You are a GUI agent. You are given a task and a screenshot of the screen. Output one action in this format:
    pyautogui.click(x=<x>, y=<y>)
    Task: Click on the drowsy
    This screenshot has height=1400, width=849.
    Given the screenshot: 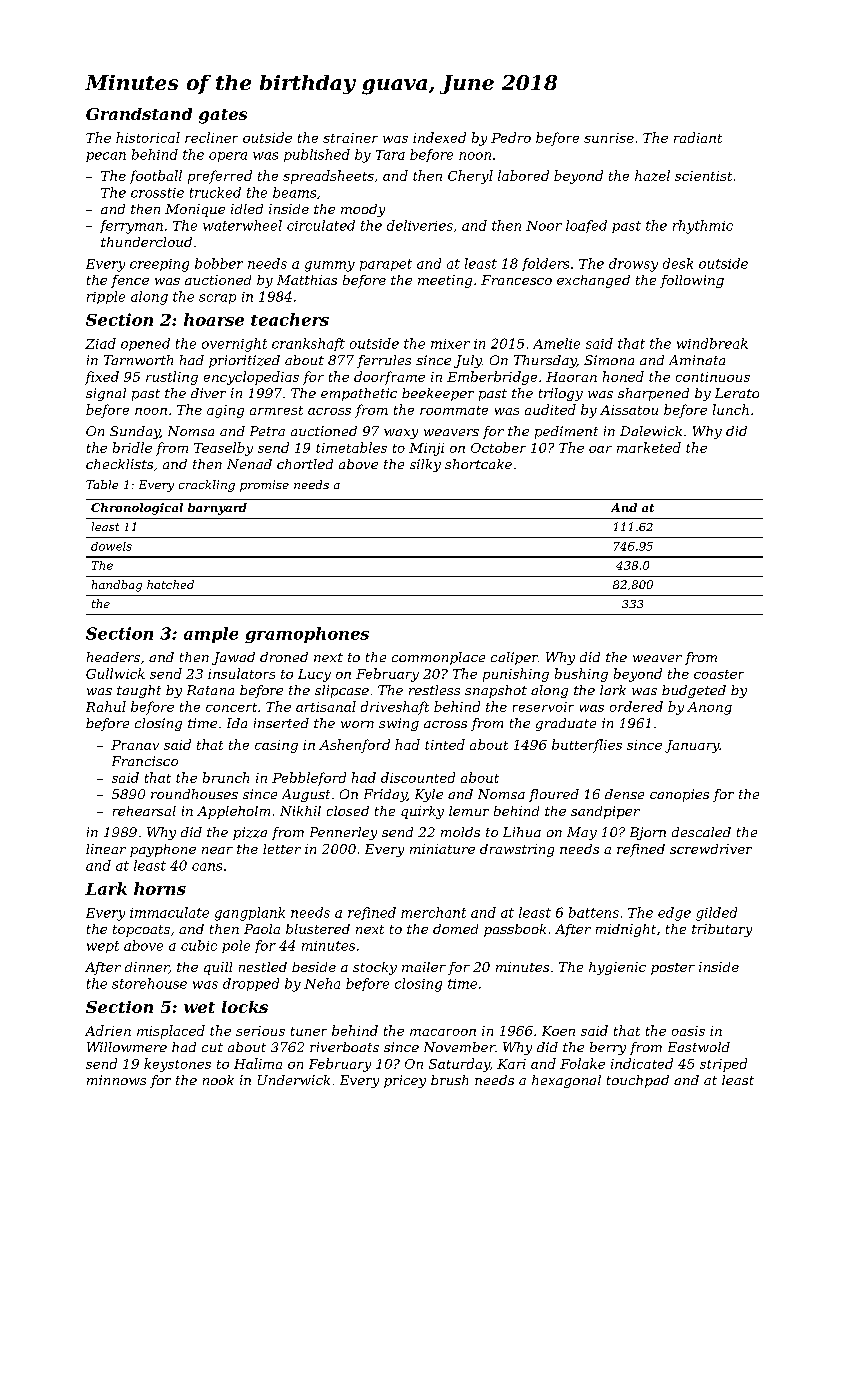 What is the action you would take?
    pyautogui.click(x=633, y=265)
